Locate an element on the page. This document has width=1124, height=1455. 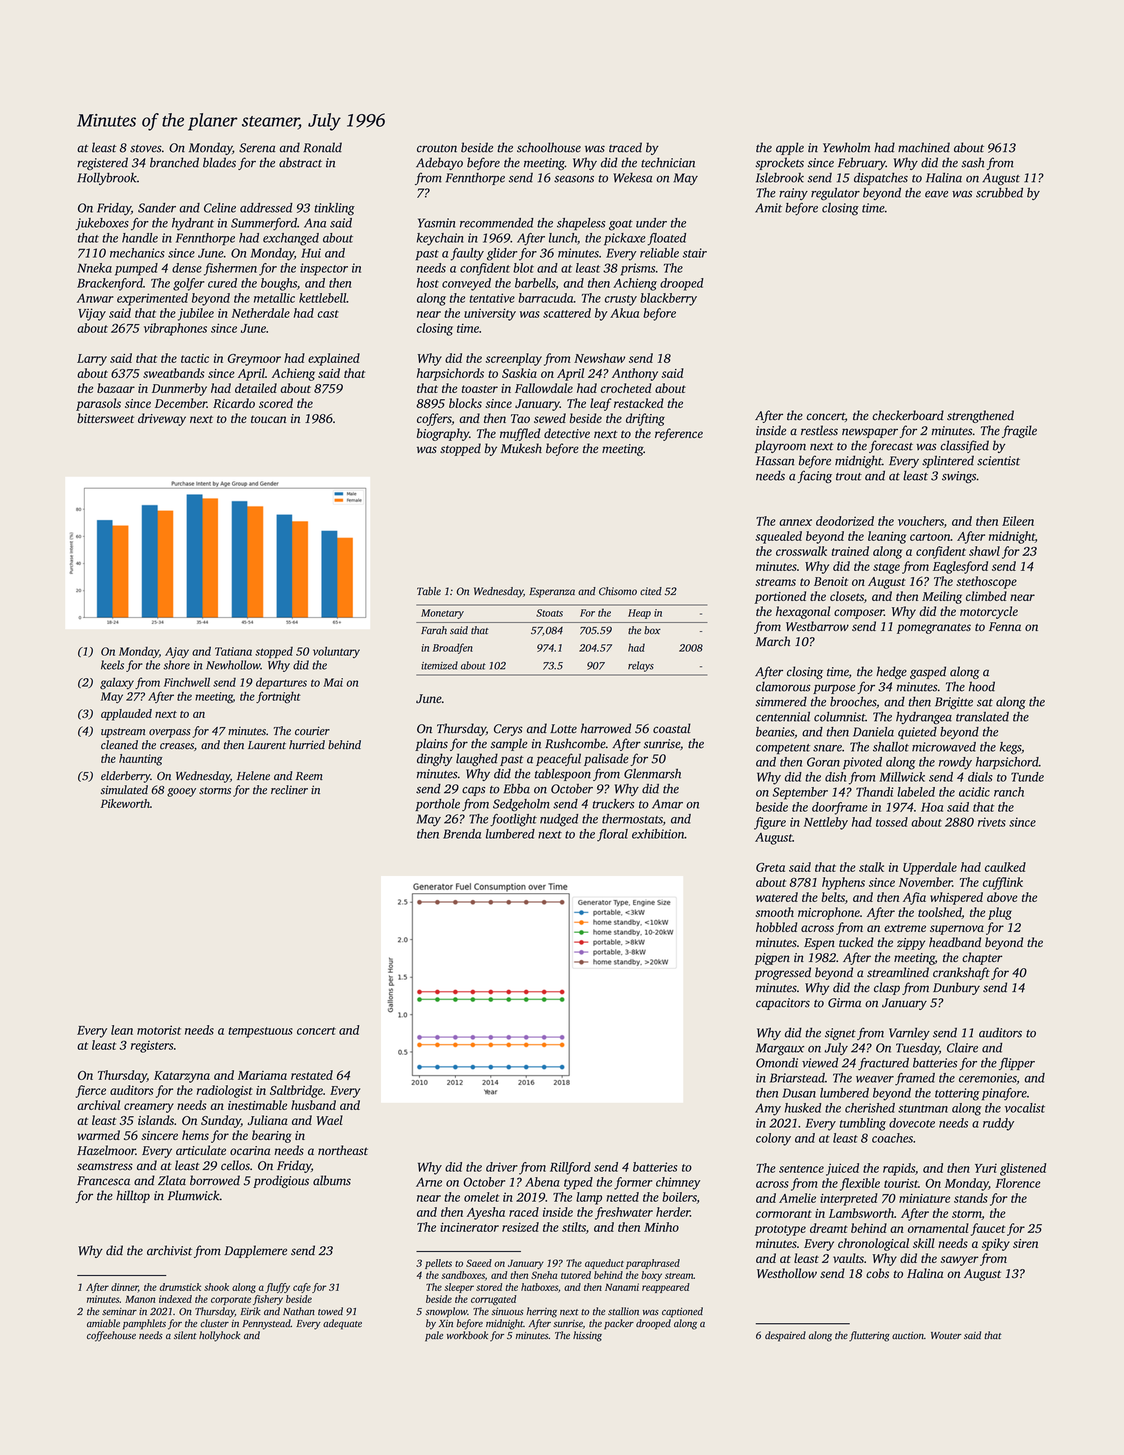
Fenna is located at coordinates (1005, 626).
